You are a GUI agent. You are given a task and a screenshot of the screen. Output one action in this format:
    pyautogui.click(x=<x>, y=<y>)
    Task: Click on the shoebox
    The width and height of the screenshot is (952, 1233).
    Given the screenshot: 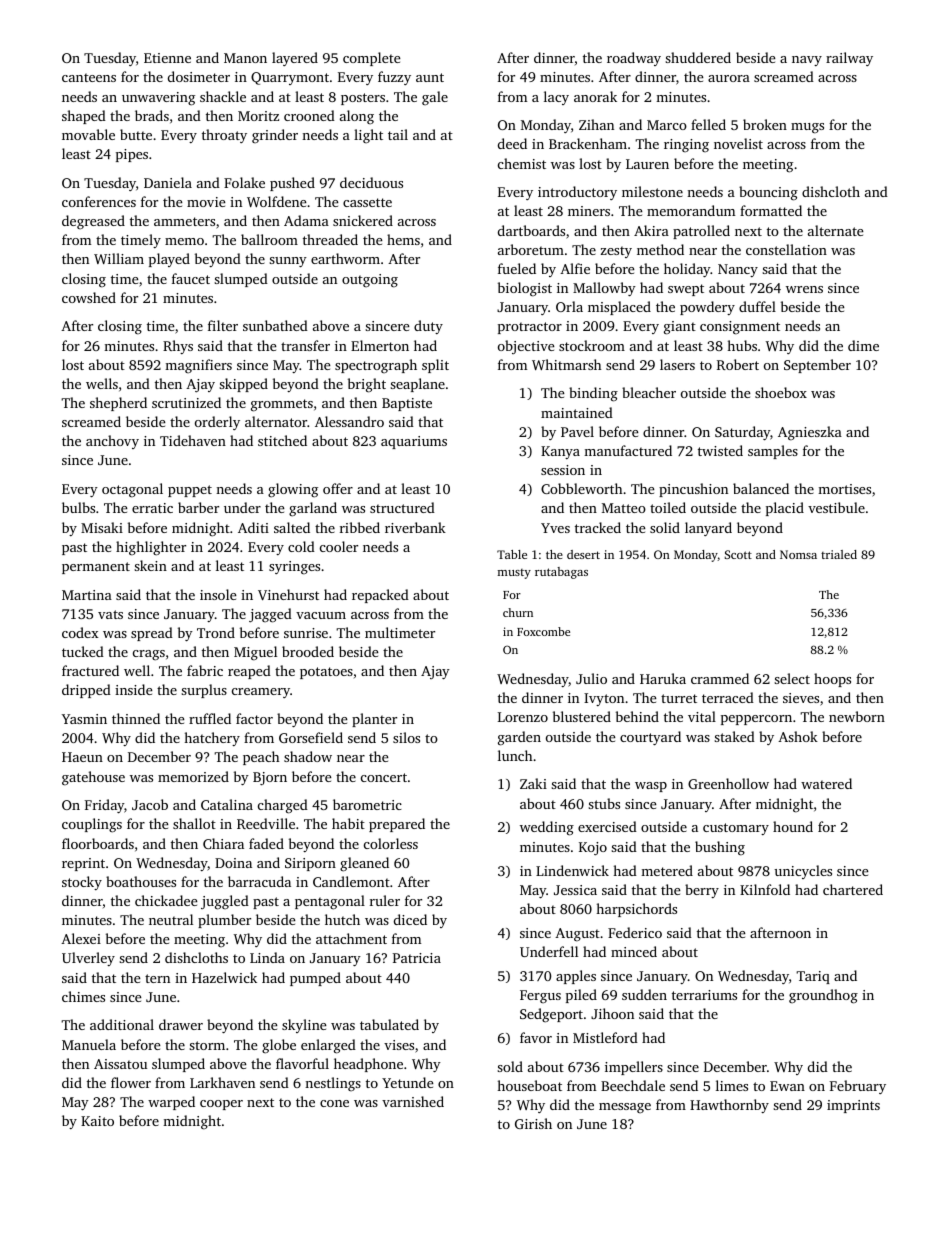 What is the action you would take?
    pyautogui.click(x=781, y=392)
